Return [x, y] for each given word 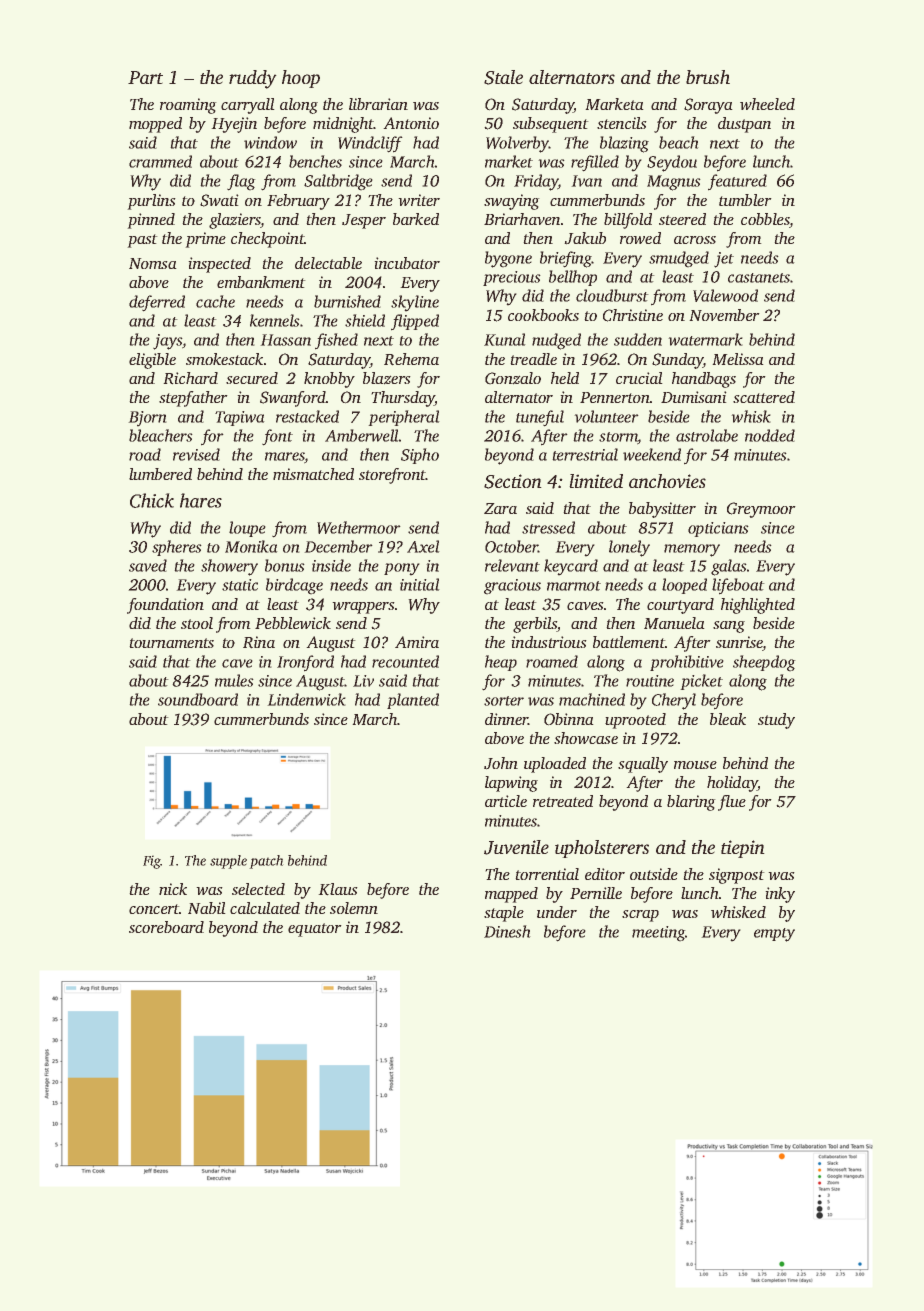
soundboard [198, 699]
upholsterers [602, 849]
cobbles [765, 220]
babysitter [662, 510]
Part [145, 77]
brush [708, 77]
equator [314, 930]
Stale [503, 77]
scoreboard [166, 927]
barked [416, 219]
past [142, 241]
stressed [548, 527]
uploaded [555, 765]
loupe [247, 529]
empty [774, 935]
